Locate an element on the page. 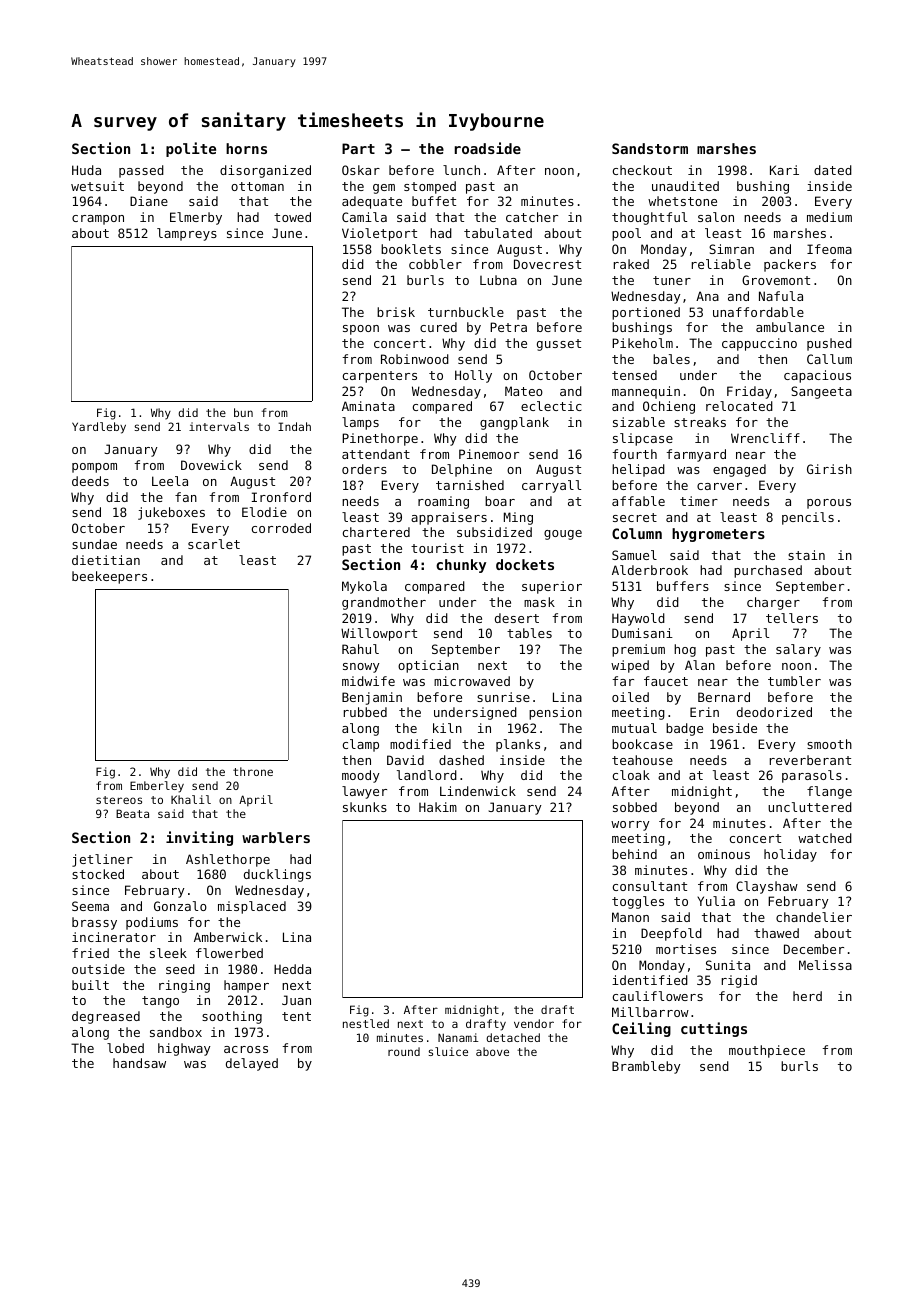 The image size is (924, 1308). superior is located at coordinates (552, 587).
